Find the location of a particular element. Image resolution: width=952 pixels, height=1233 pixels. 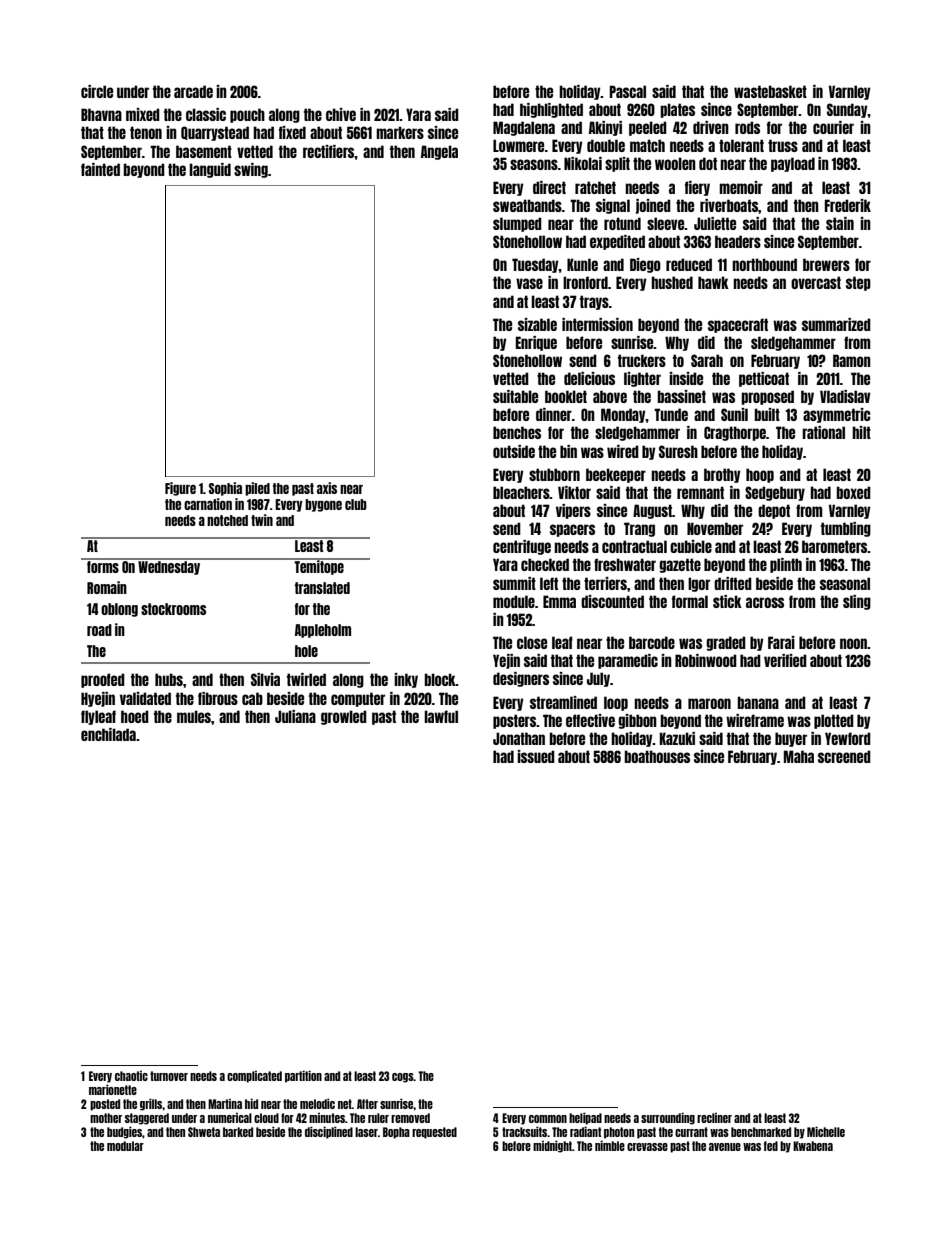

midnight is located at coordinates (552, 1146).
